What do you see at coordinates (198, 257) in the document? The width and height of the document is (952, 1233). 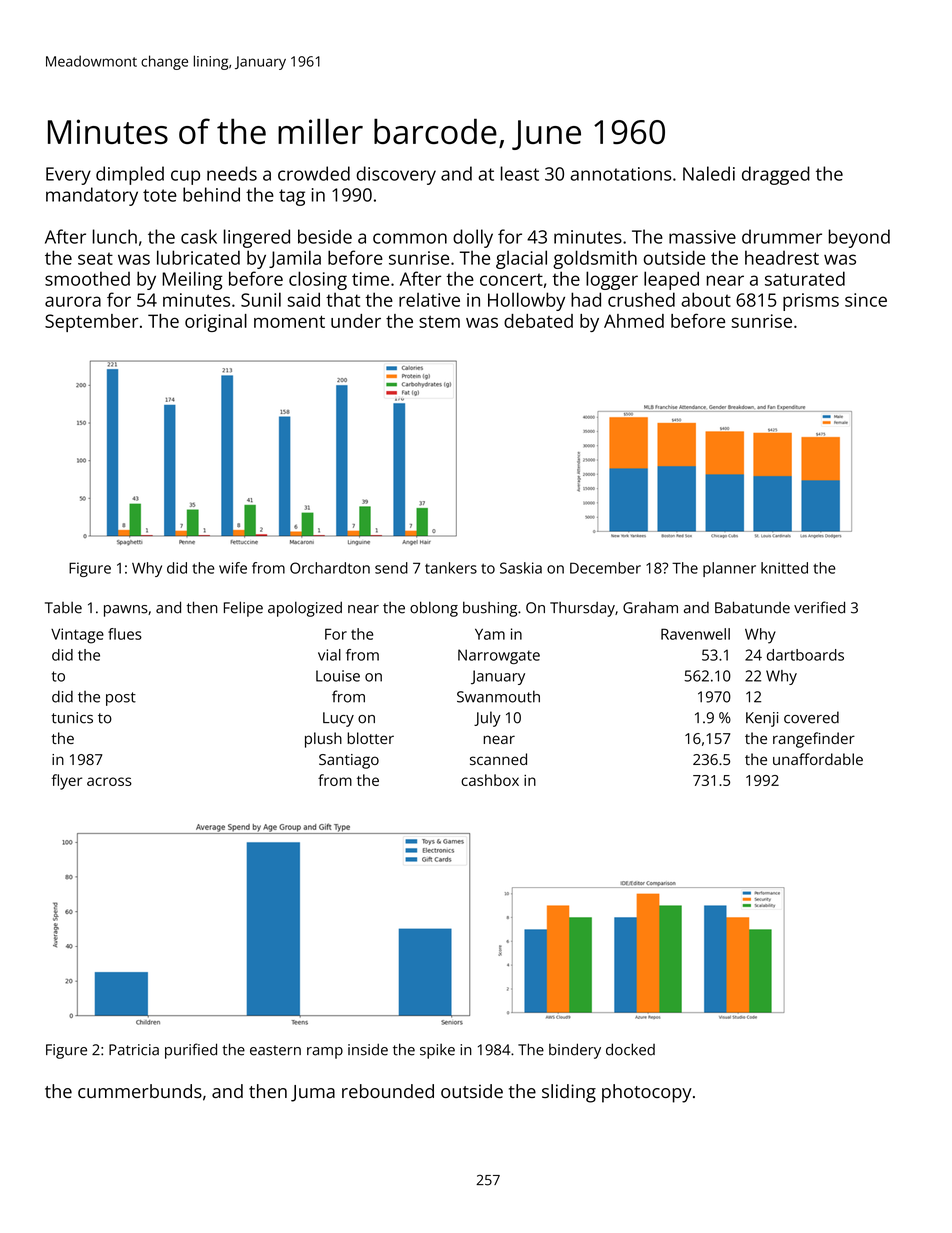 I see `lubricated` at bounding box center [198, 257].
